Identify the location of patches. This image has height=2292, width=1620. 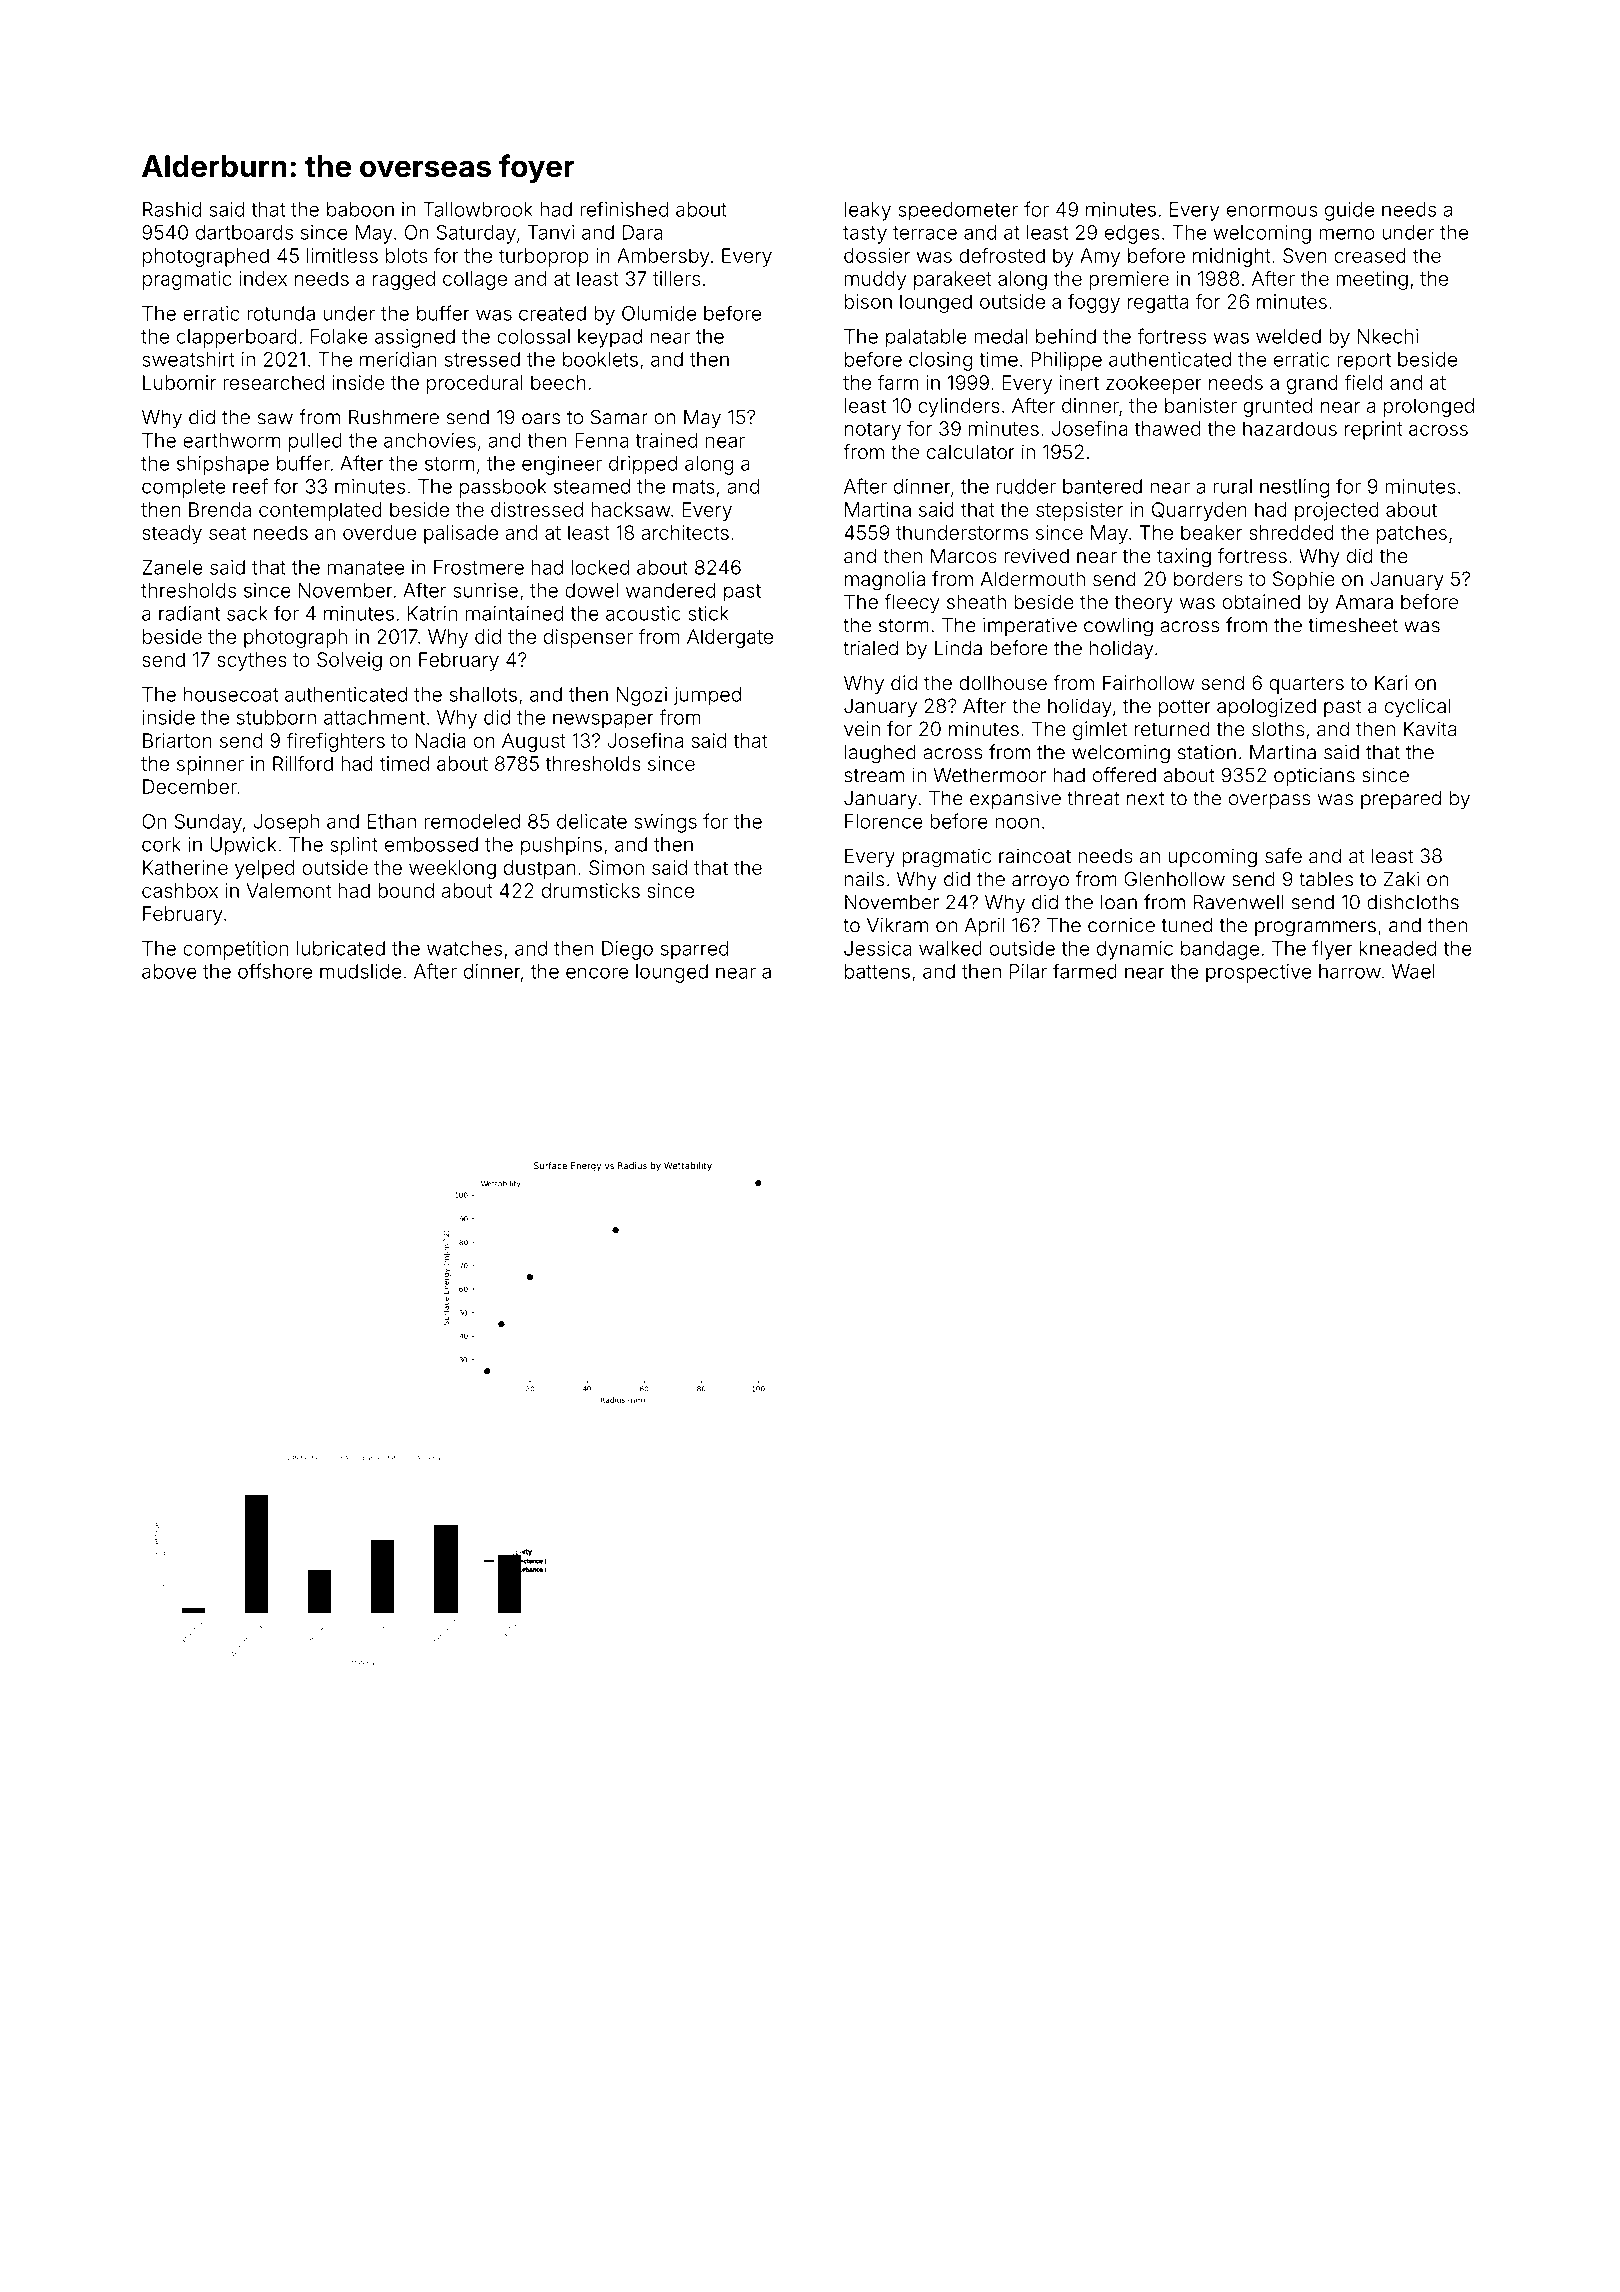
(1412, 534).
